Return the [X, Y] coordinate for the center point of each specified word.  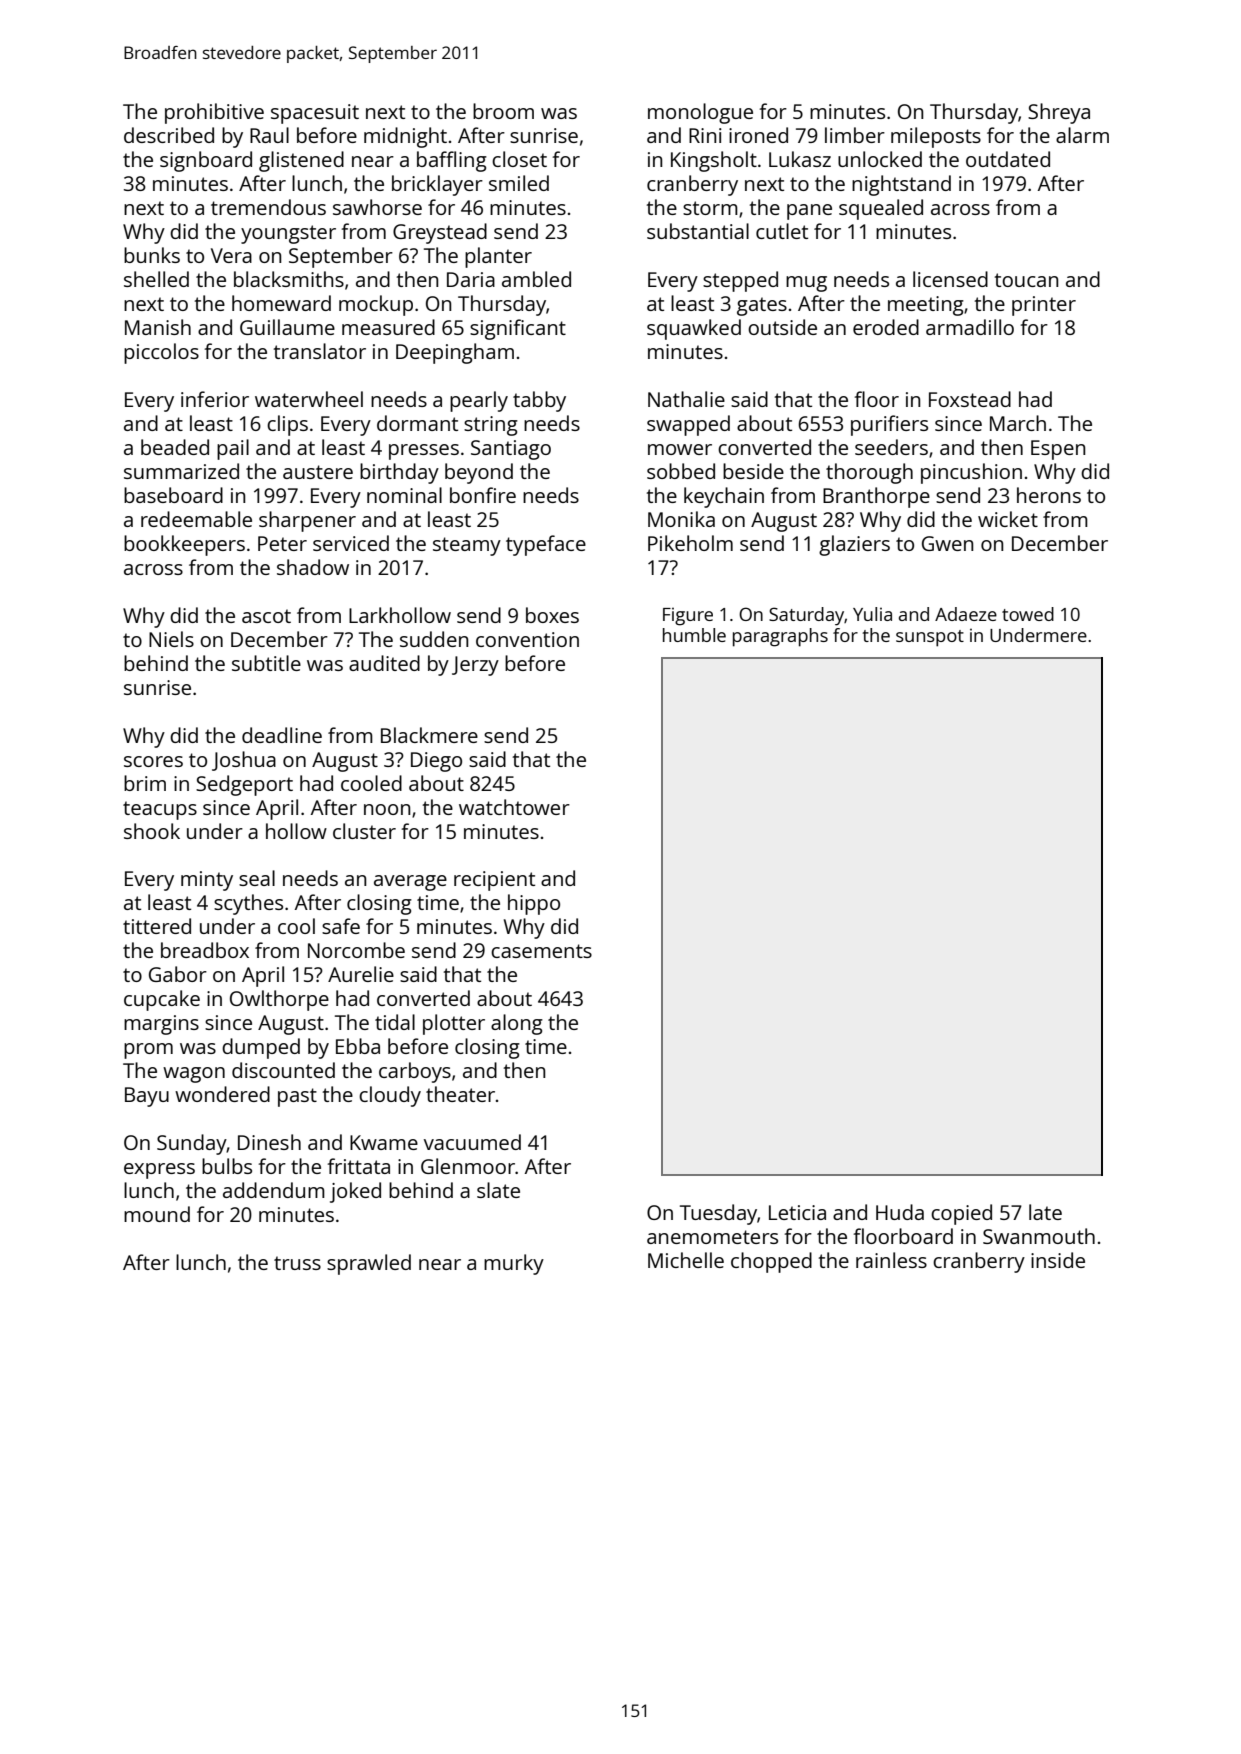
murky [514, 1264]
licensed [950, 279]
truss [297, 1263]
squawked [694, 329]
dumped [261, 1048]
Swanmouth [1039, 1236]
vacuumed [472, 1142]
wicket [1008, 519]
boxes [552, 615]
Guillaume [287, 327]
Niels [171, 639]
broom [503, 111]
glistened [301, 161]
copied [961, 1214]
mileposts [936, 137]
